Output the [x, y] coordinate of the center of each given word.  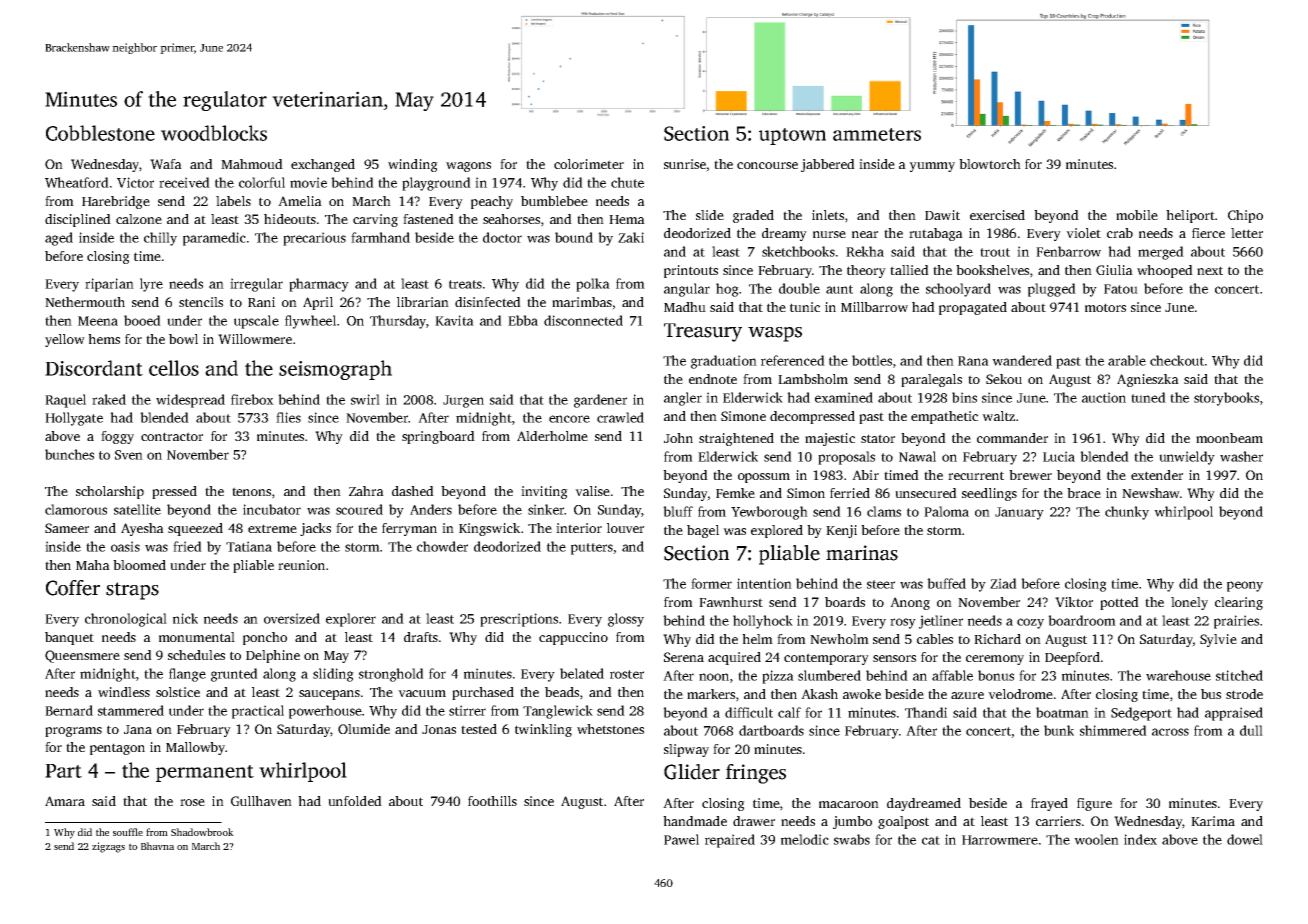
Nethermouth [85, 302]
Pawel [681, 839]
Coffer [73, 588]
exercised [997, 215]
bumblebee [554, 201]
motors [1105, 307]
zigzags [108, 847]
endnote [713, 379]
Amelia [300, 201]
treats [465, 284]
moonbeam [1229, 438]
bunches [69, 454]
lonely [1189, 603]
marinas [862, 553]
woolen [1096, 839]
